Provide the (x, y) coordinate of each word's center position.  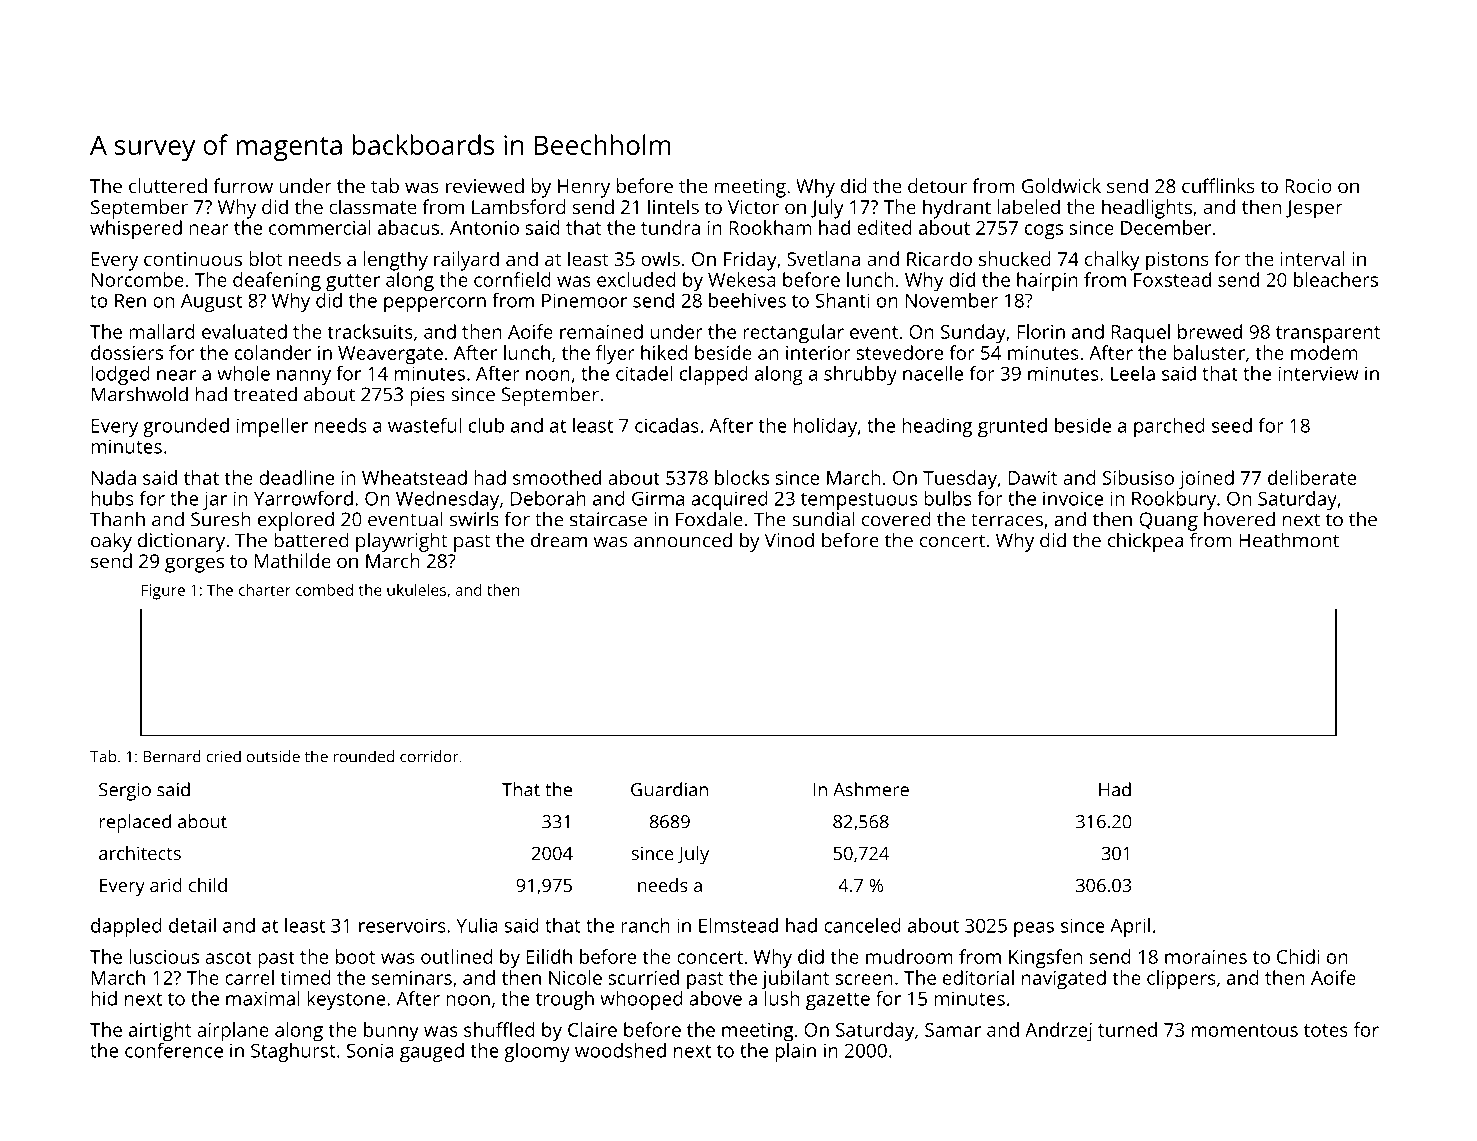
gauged (432, 1052)
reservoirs (402, 925)
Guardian (669, 789)
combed (324, 590)
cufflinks (1218, 185)
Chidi (1298, 956)
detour (937, 185)
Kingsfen (1045, 959)
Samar (953, 1030)
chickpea (1145, 542)
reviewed (485, 185)
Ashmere (871, 789)
